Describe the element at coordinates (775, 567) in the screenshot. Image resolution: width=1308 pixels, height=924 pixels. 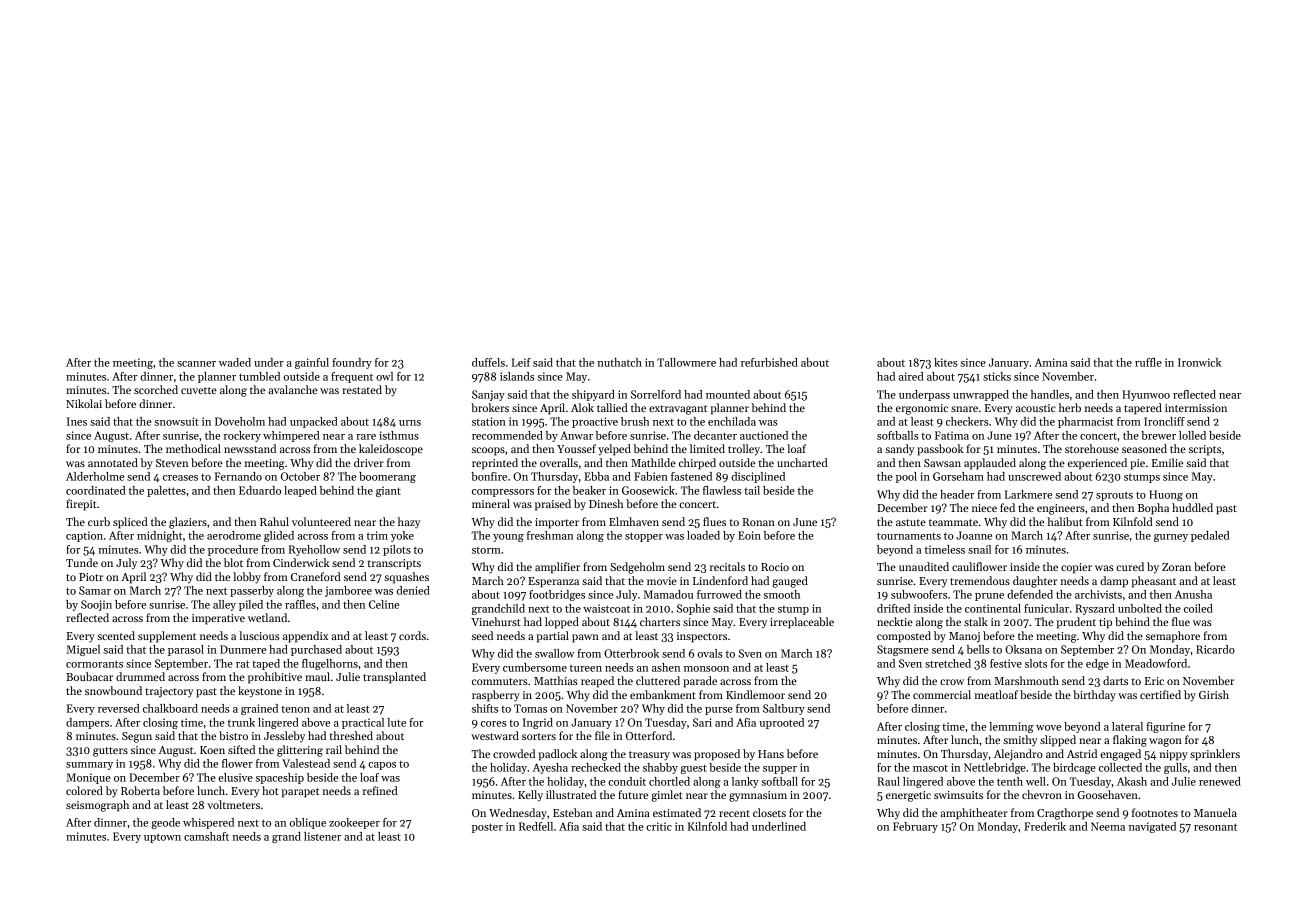
I see `Rocio` at that location.
